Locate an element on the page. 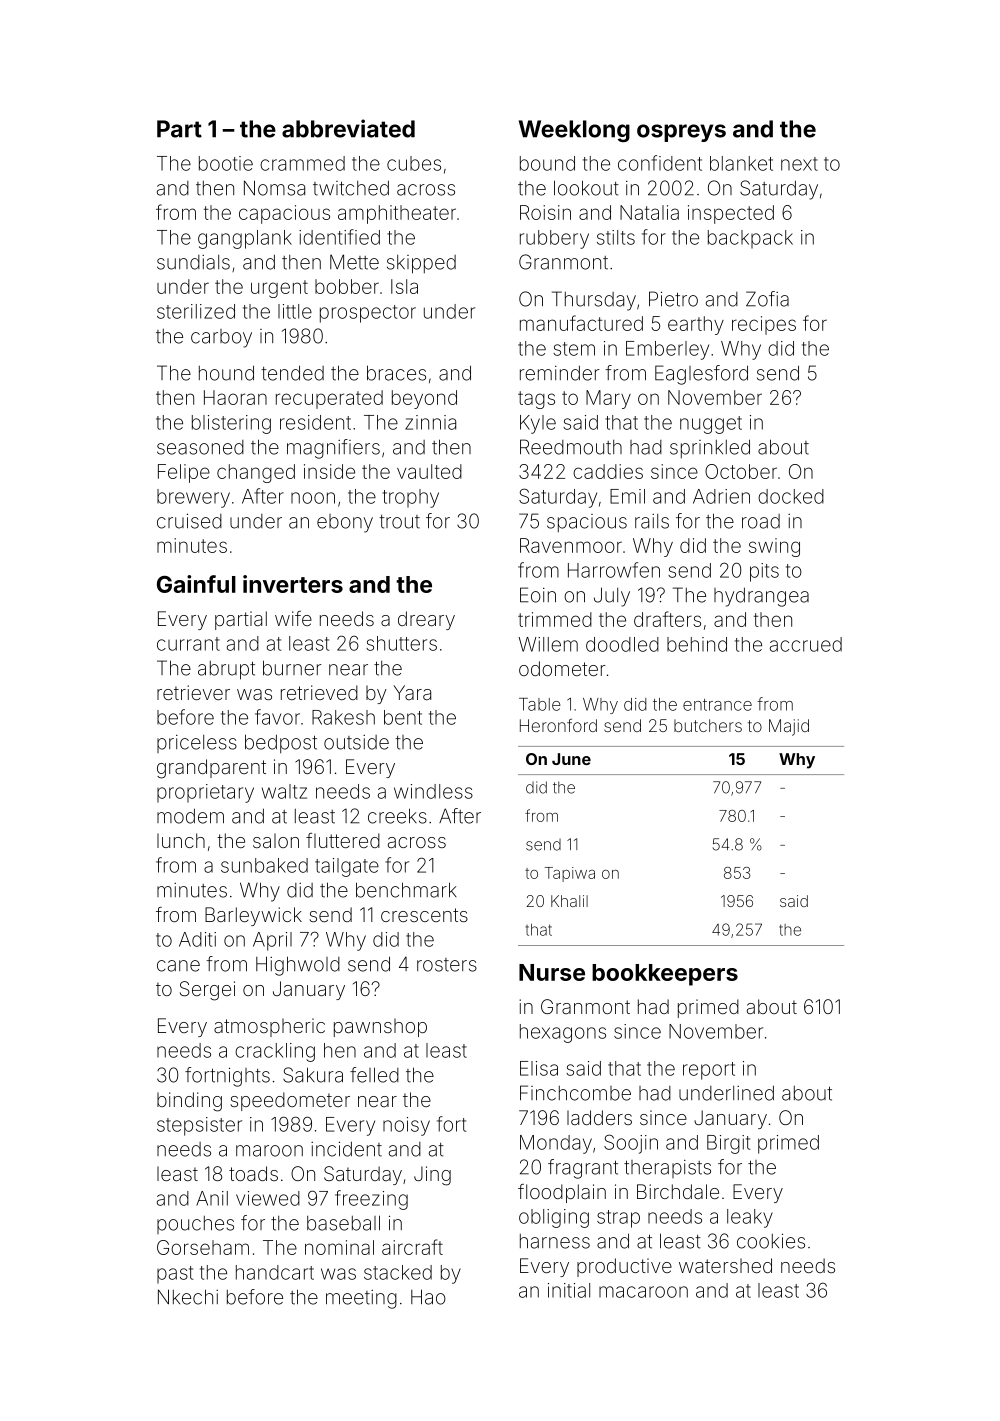  initial is located at coordinates (569, 1290).
